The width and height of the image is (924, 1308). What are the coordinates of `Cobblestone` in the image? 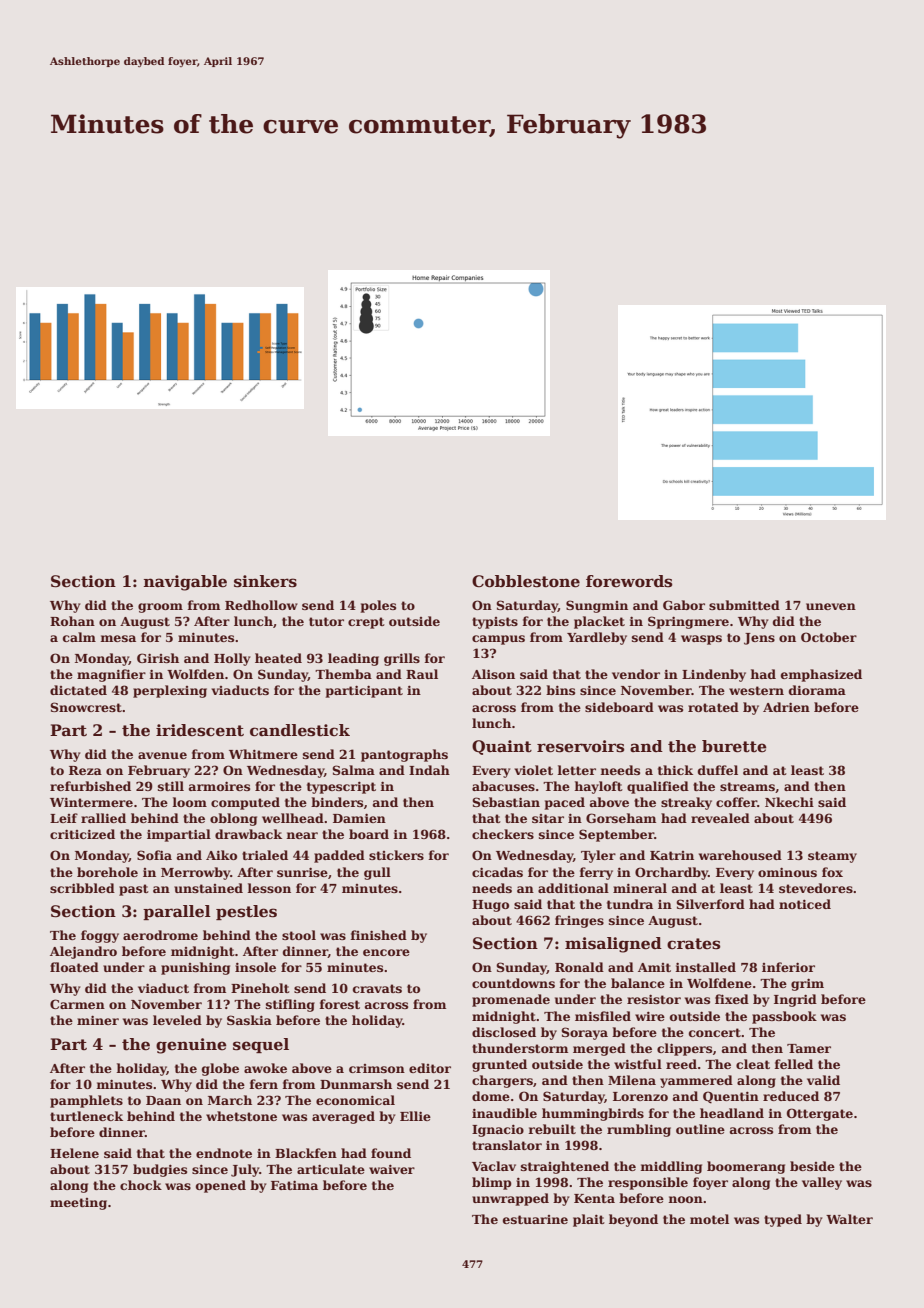 It's located at (526, 581).
